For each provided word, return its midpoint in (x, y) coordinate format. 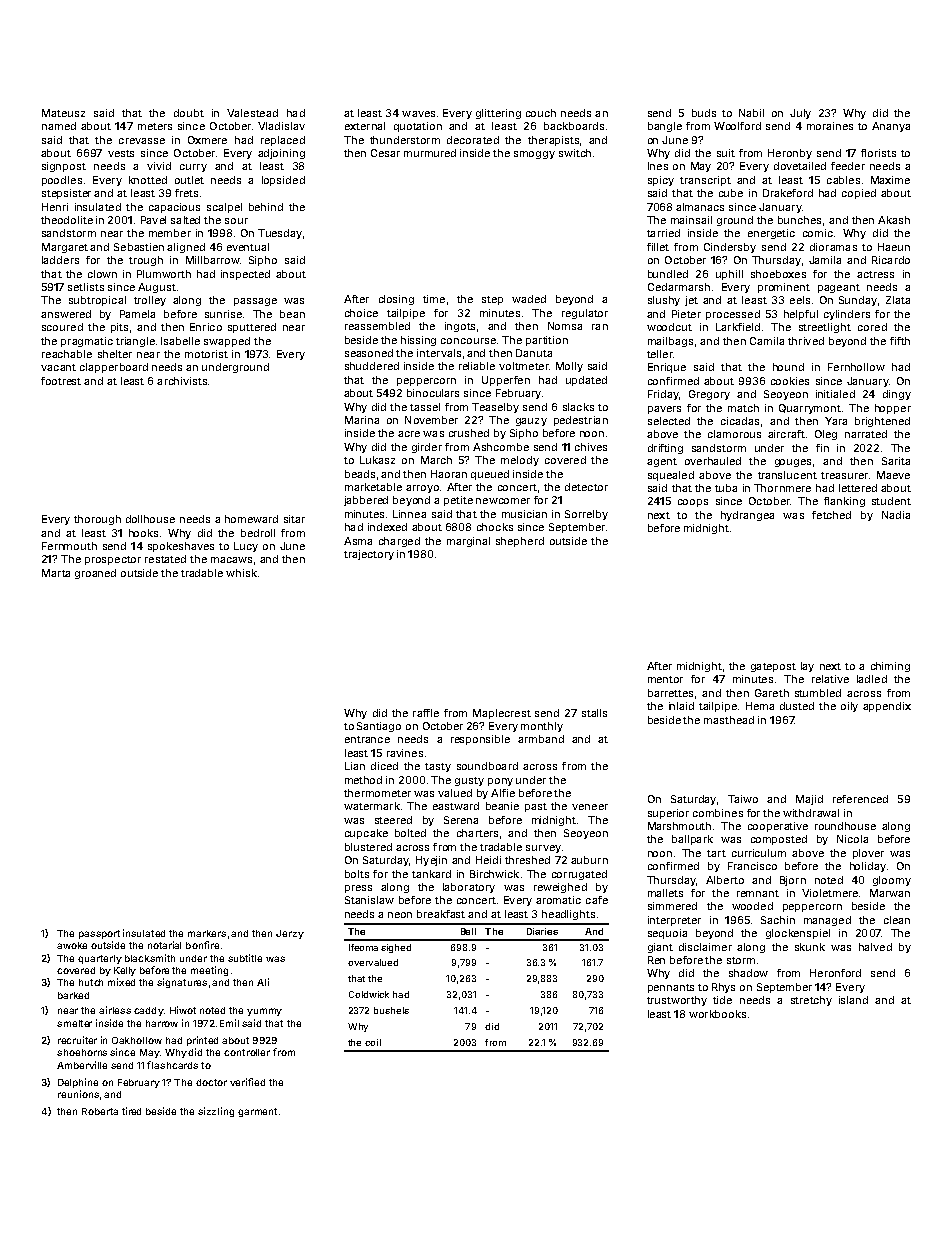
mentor (665, 679)
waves (418, 114)
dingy (897, 395)
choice (361, 313)
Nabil (751, 113)
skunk (810, 947)
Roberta (100, 1111)
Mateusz (63, 113)
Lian (355, 766)
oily (849, 707)
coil (373, 1042)
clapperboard (114, 368)
